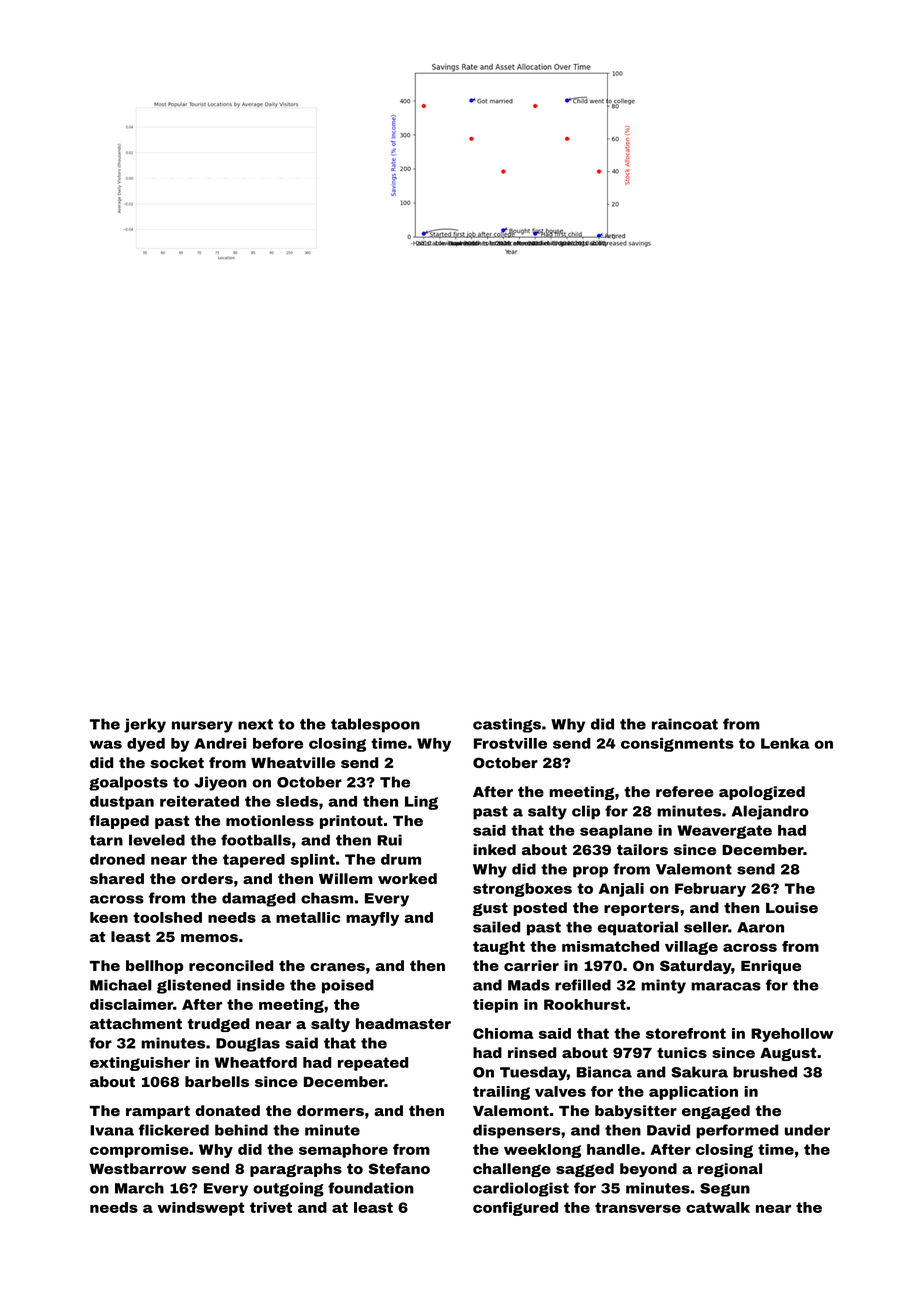 This screenshot has height=1308, width=924. I want to click on footballs, so click(256, 840).
